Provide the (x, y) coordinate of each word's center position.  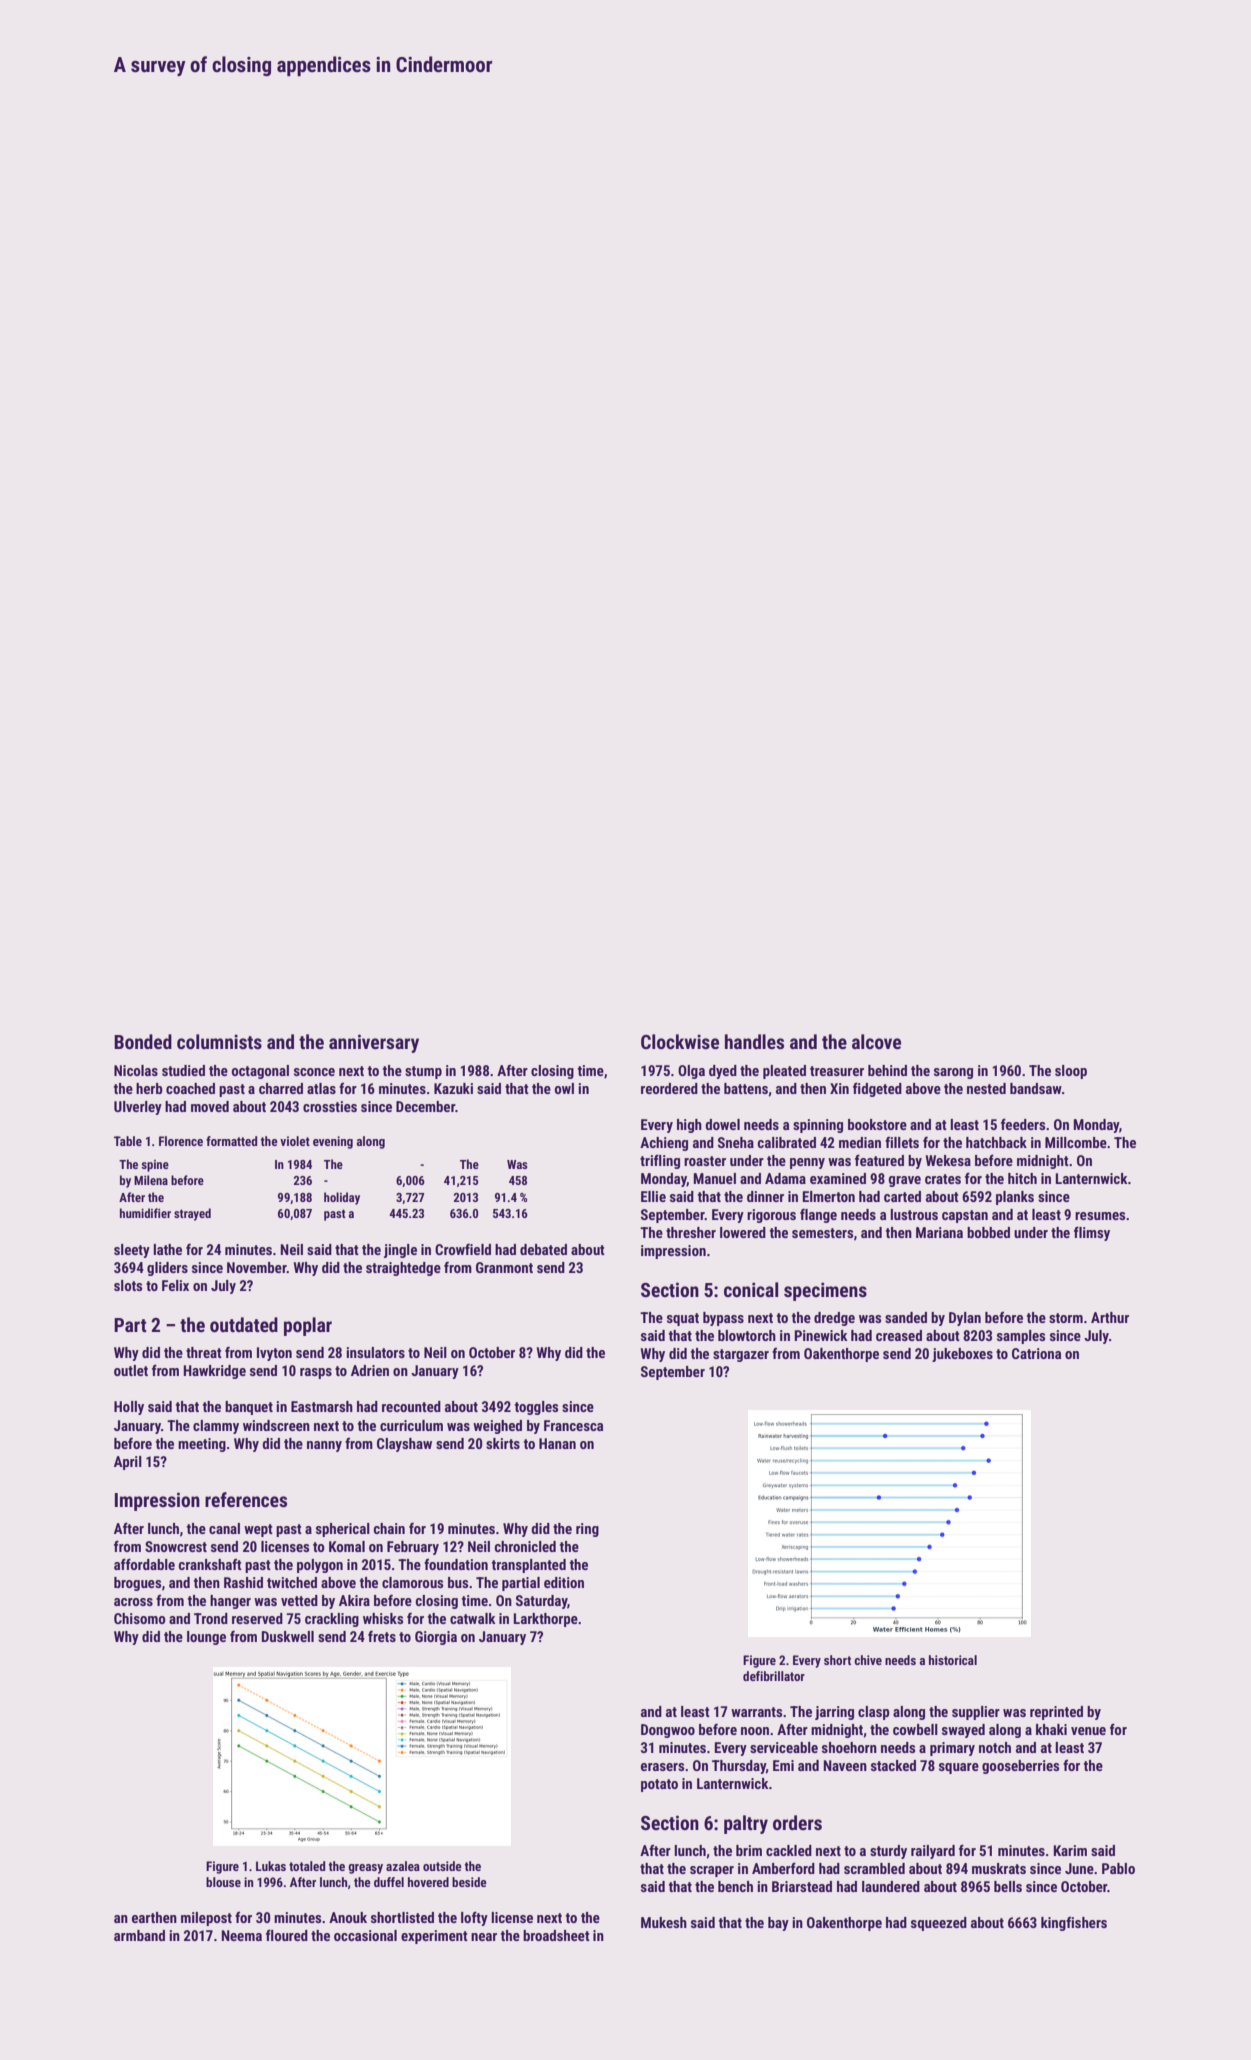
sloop (1071, 1072)
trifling (660, 1161)
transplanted (529, 1566)
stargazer (741, 1355)
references (246, 1499)
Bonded (143, 1041)
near (484, 1937)
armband (139, 1935)
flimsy (1092, 1233)
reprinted (1056, 1713)
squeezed (939, 1924)
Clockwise (680, 1041)
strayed (192, 1214)
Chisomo (140, 1618)
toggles (537, 1408)
